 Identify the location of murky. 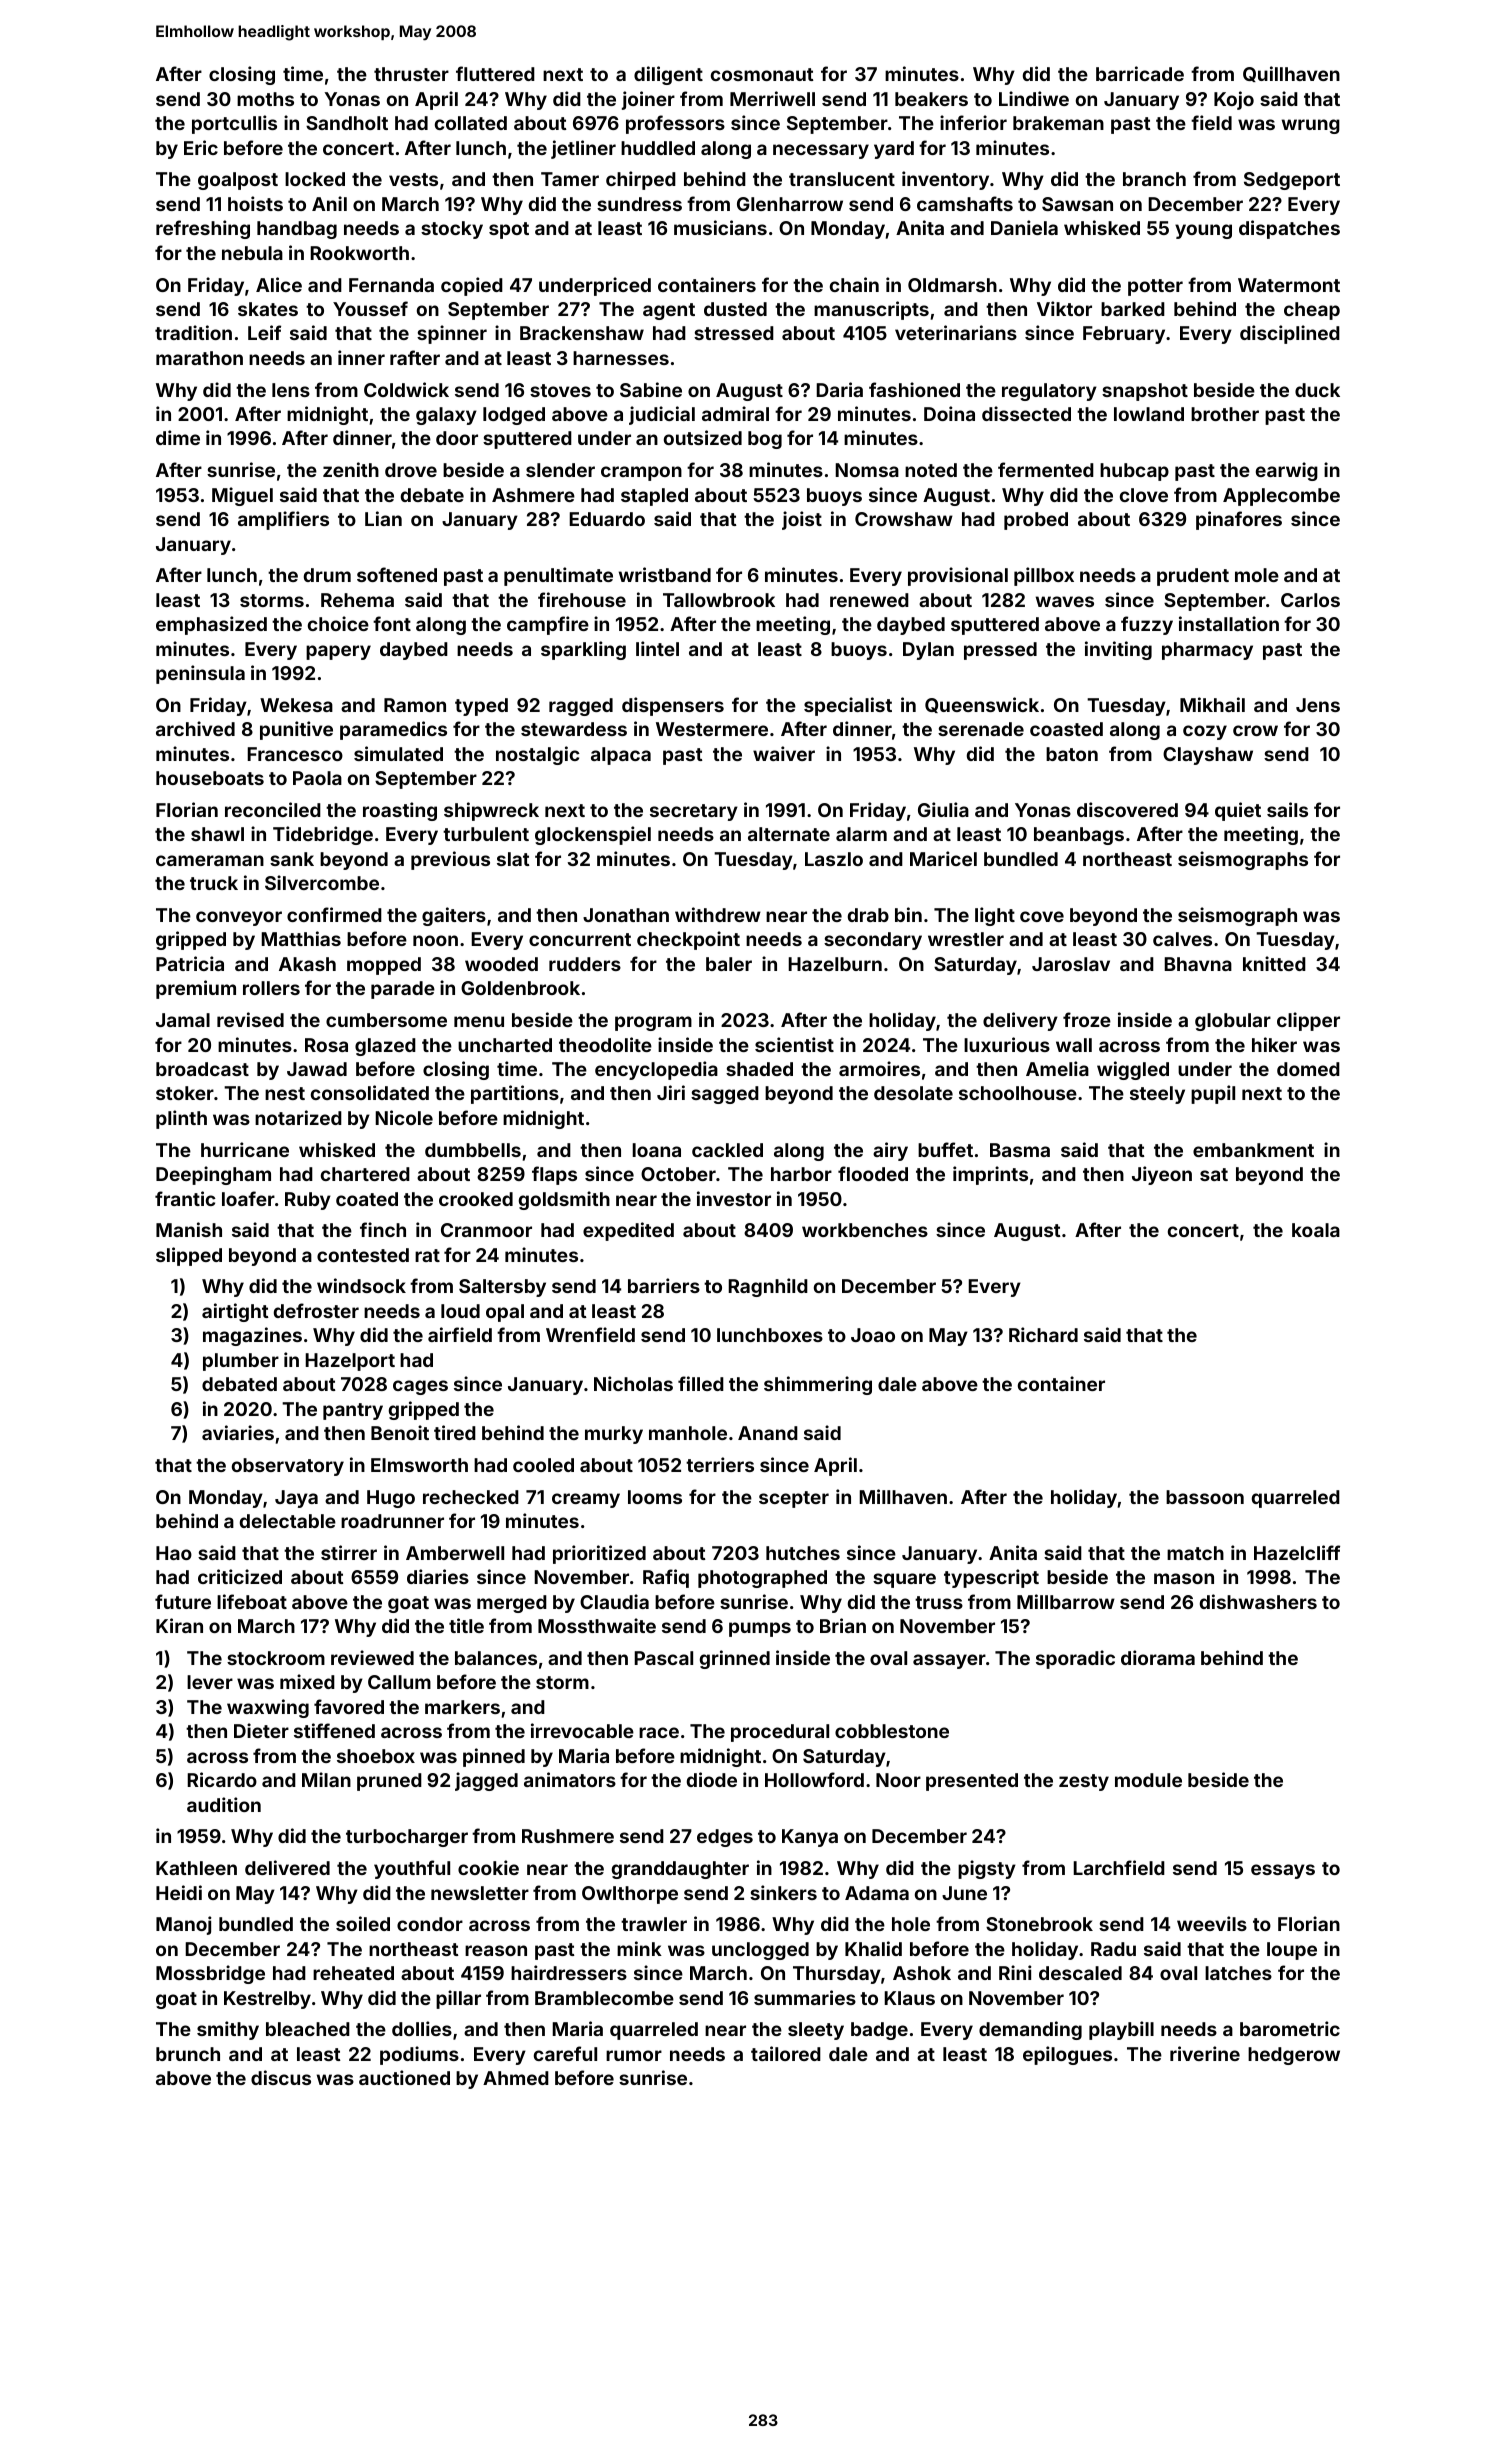
(614, 1435).
